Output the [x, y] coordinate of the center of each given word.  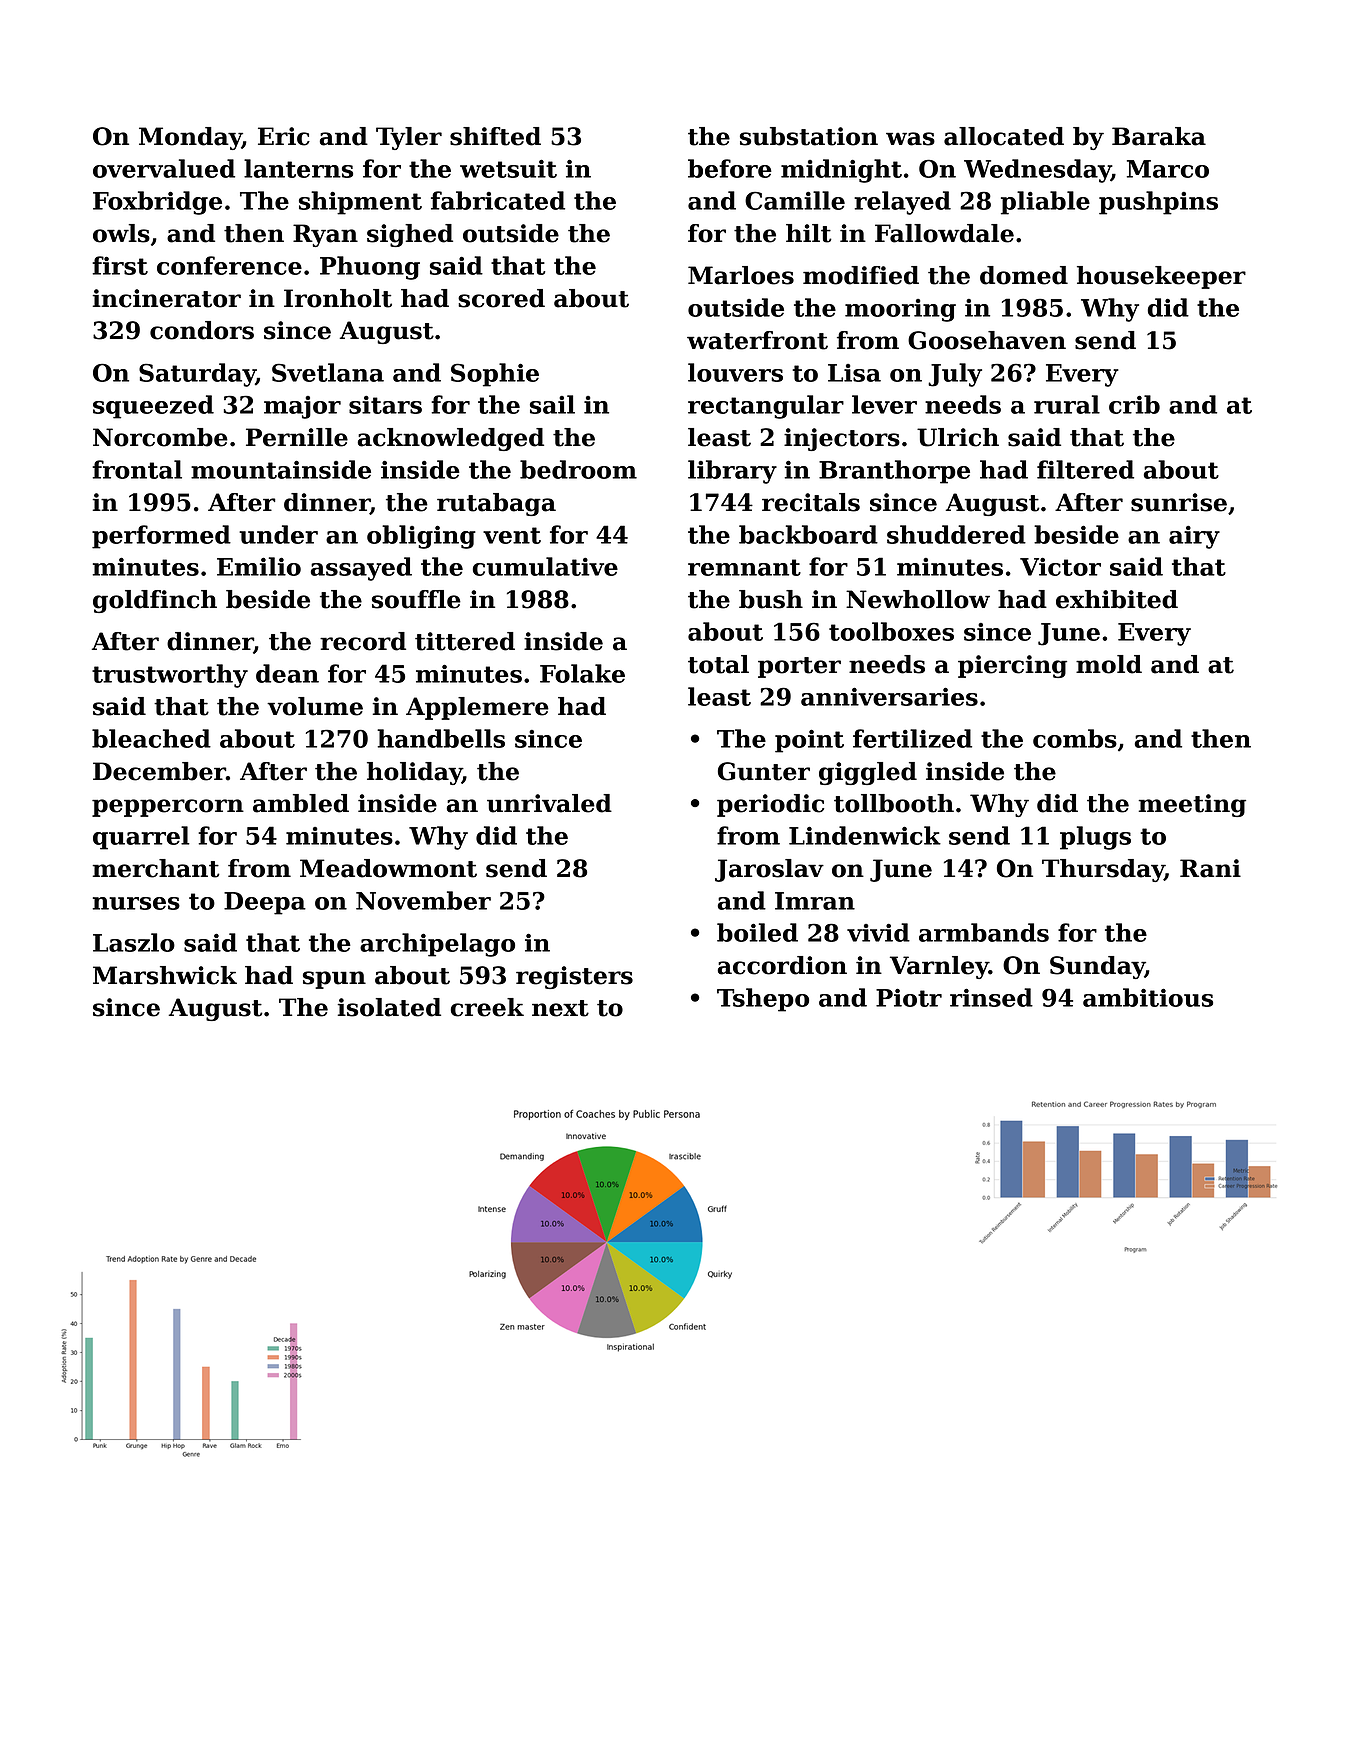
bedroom [578, 469]
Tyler [409, 138]
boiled [757, 932]
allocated [1004, 136]
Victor [1060, 567]
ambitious [1148, 997]
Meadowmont [388, 868]
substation [809, 136]
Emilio [259, 566]
